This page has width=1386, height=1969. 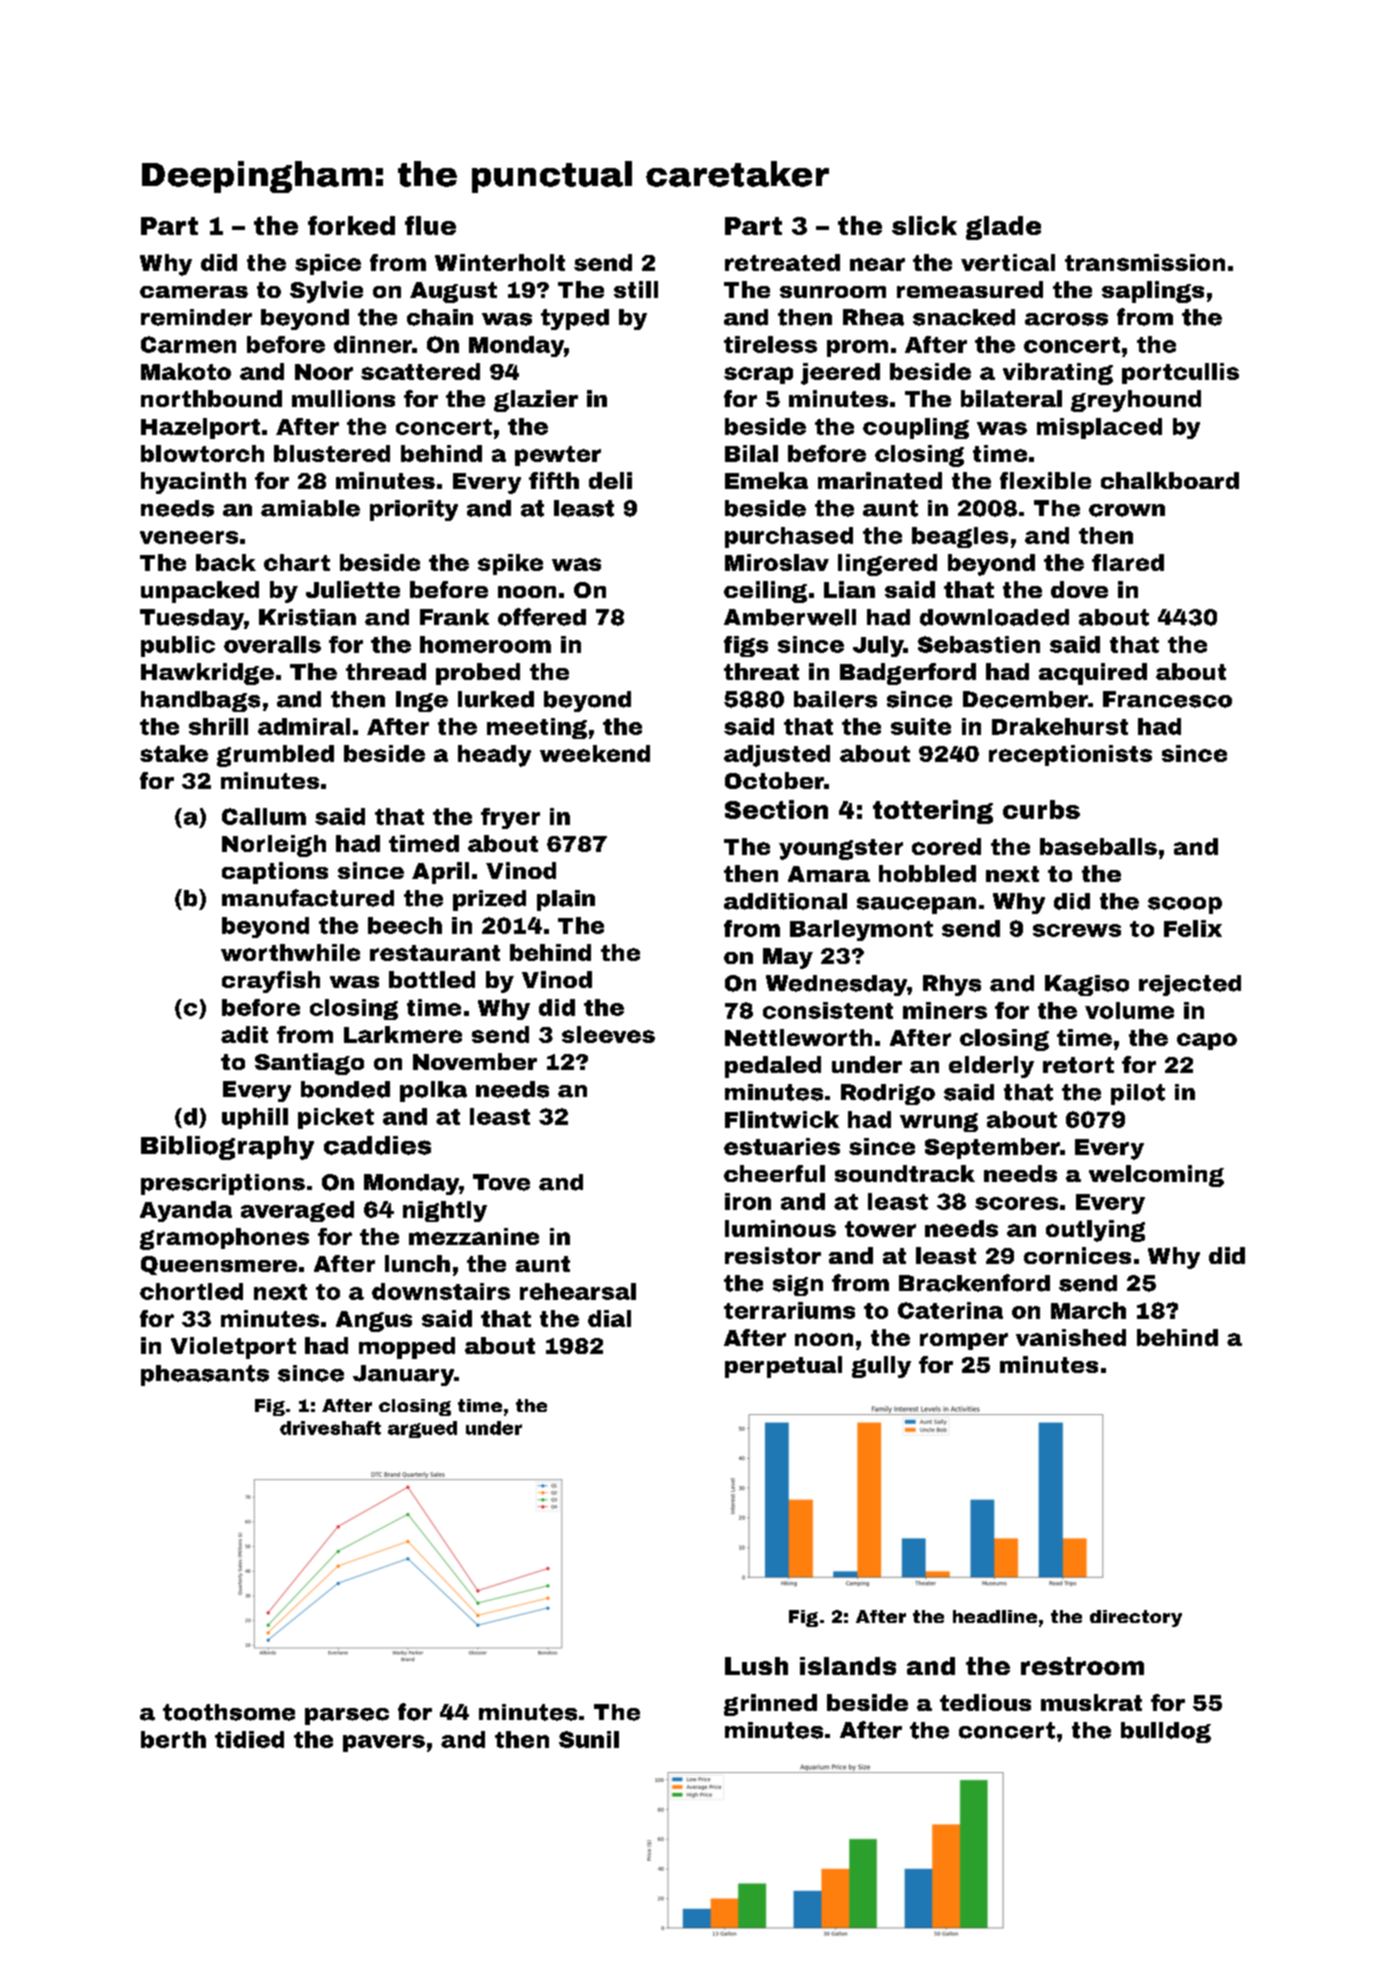 I want to click on tottering, so click(x=933, y=812).
